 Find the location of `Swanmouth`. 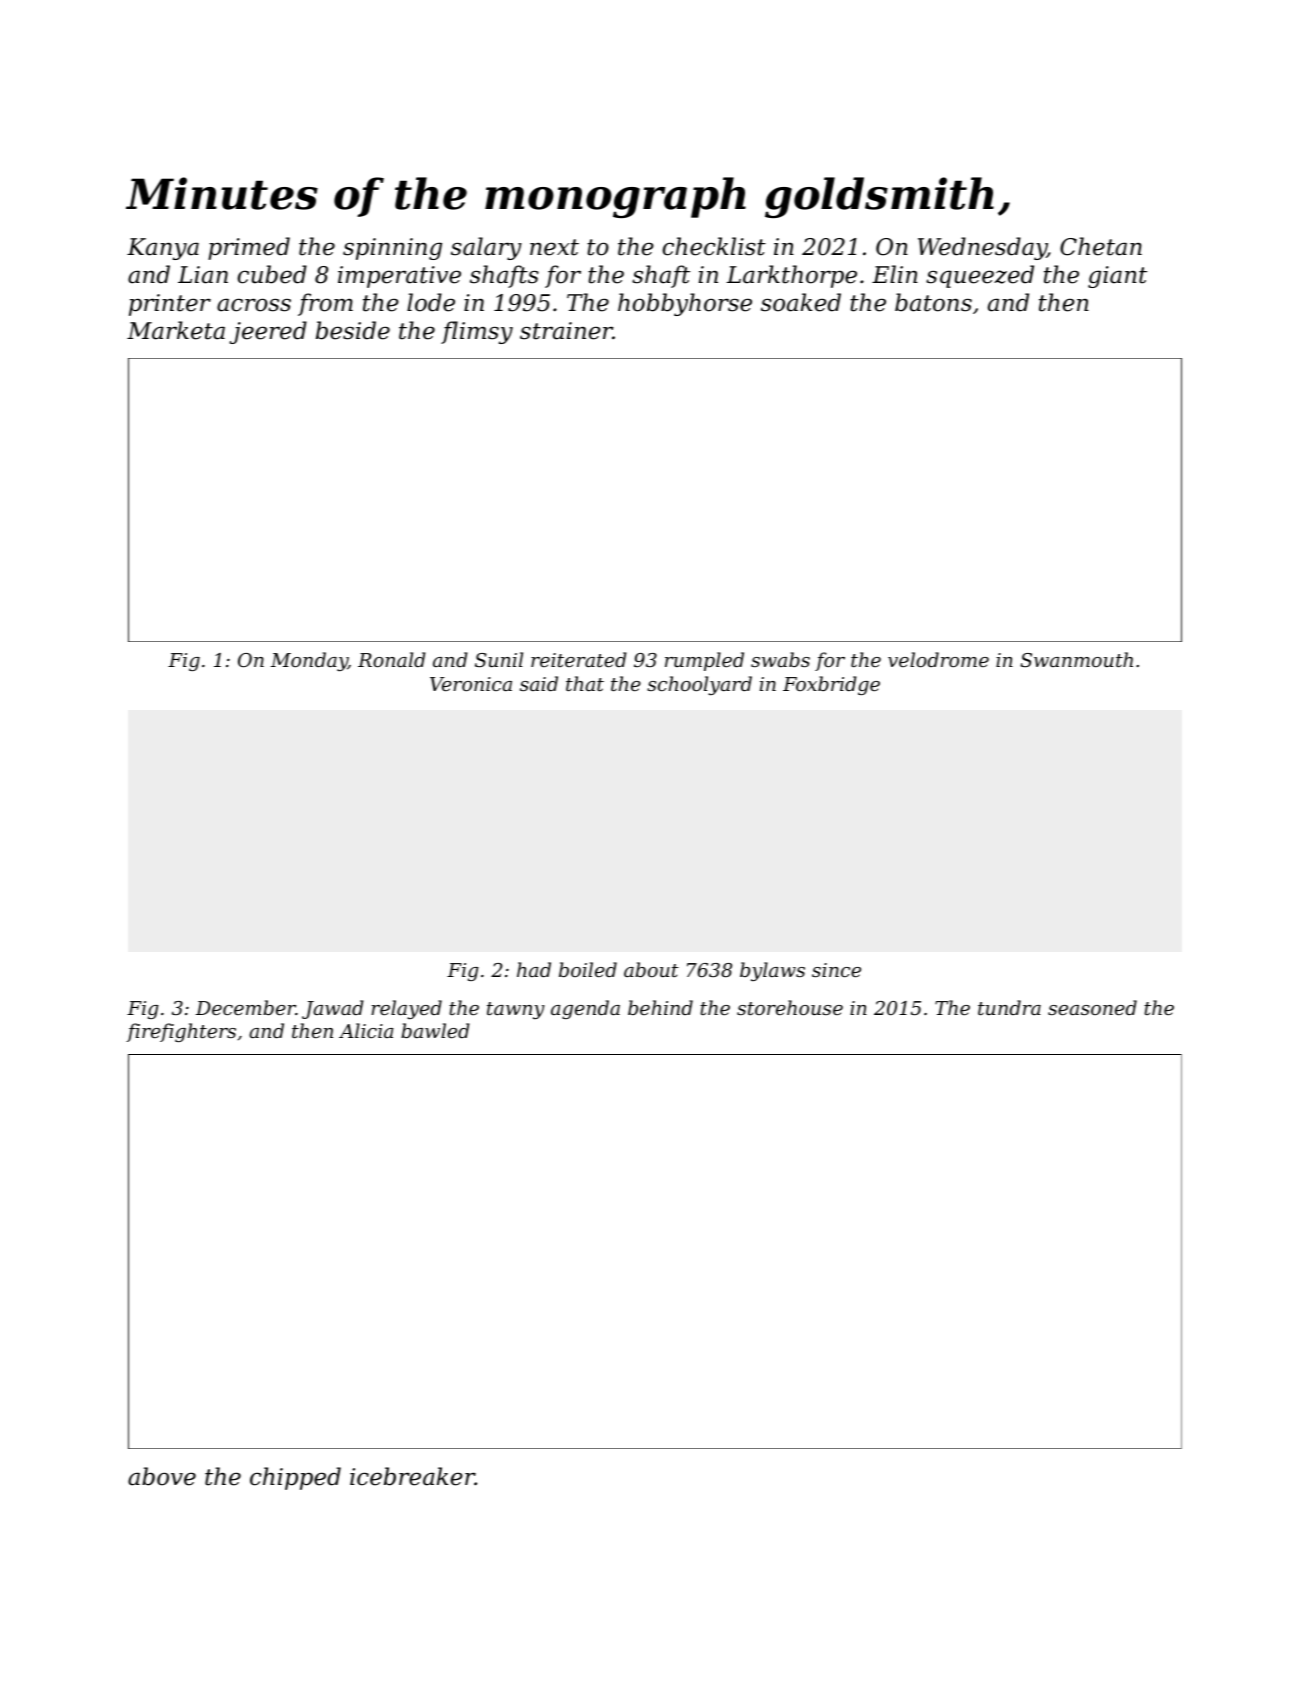

Swanmouth is located at coordinates (1076, 659).
